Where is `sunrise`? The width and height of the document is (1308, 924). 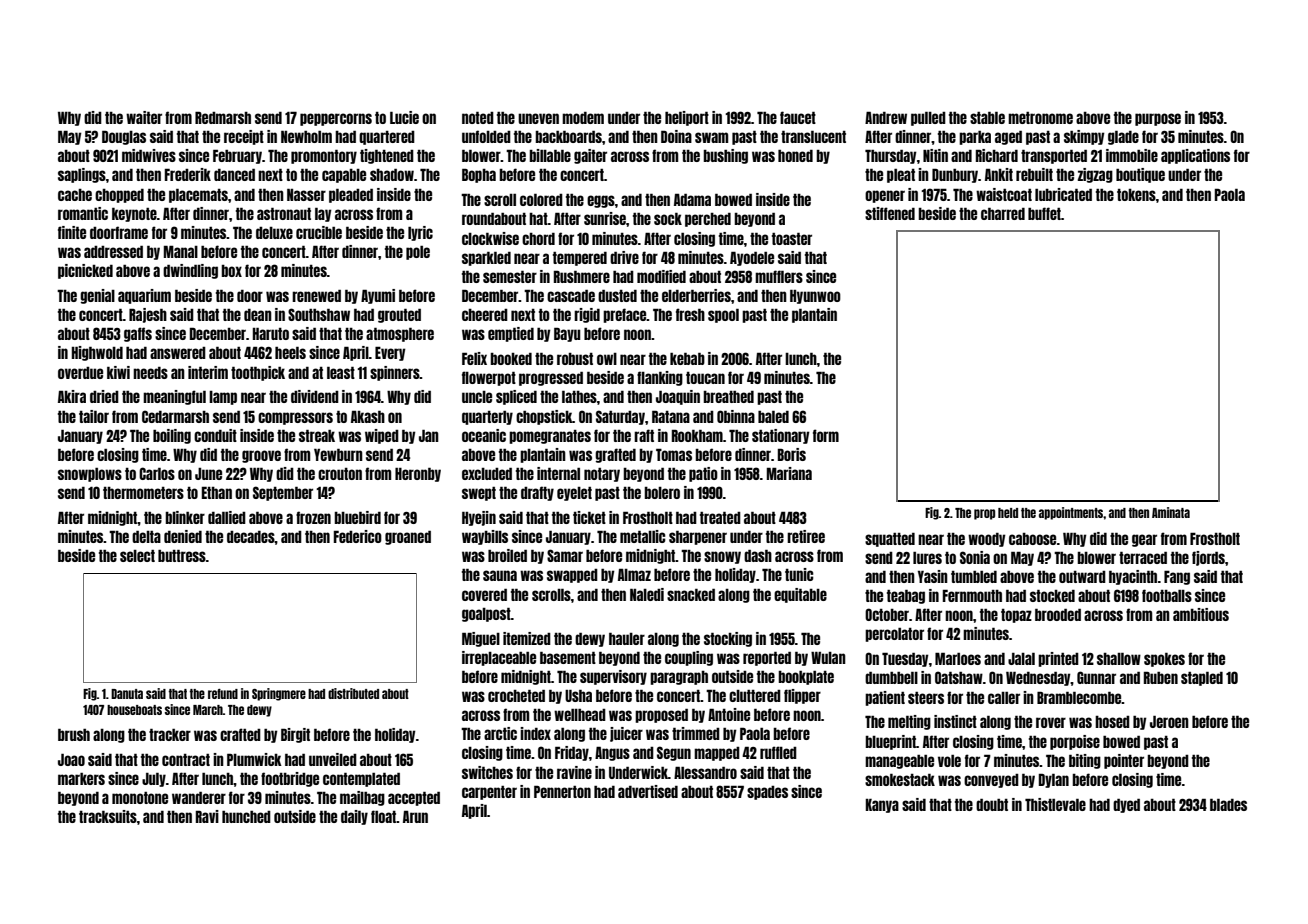 sunrise is located at coordinates (605, 218).
